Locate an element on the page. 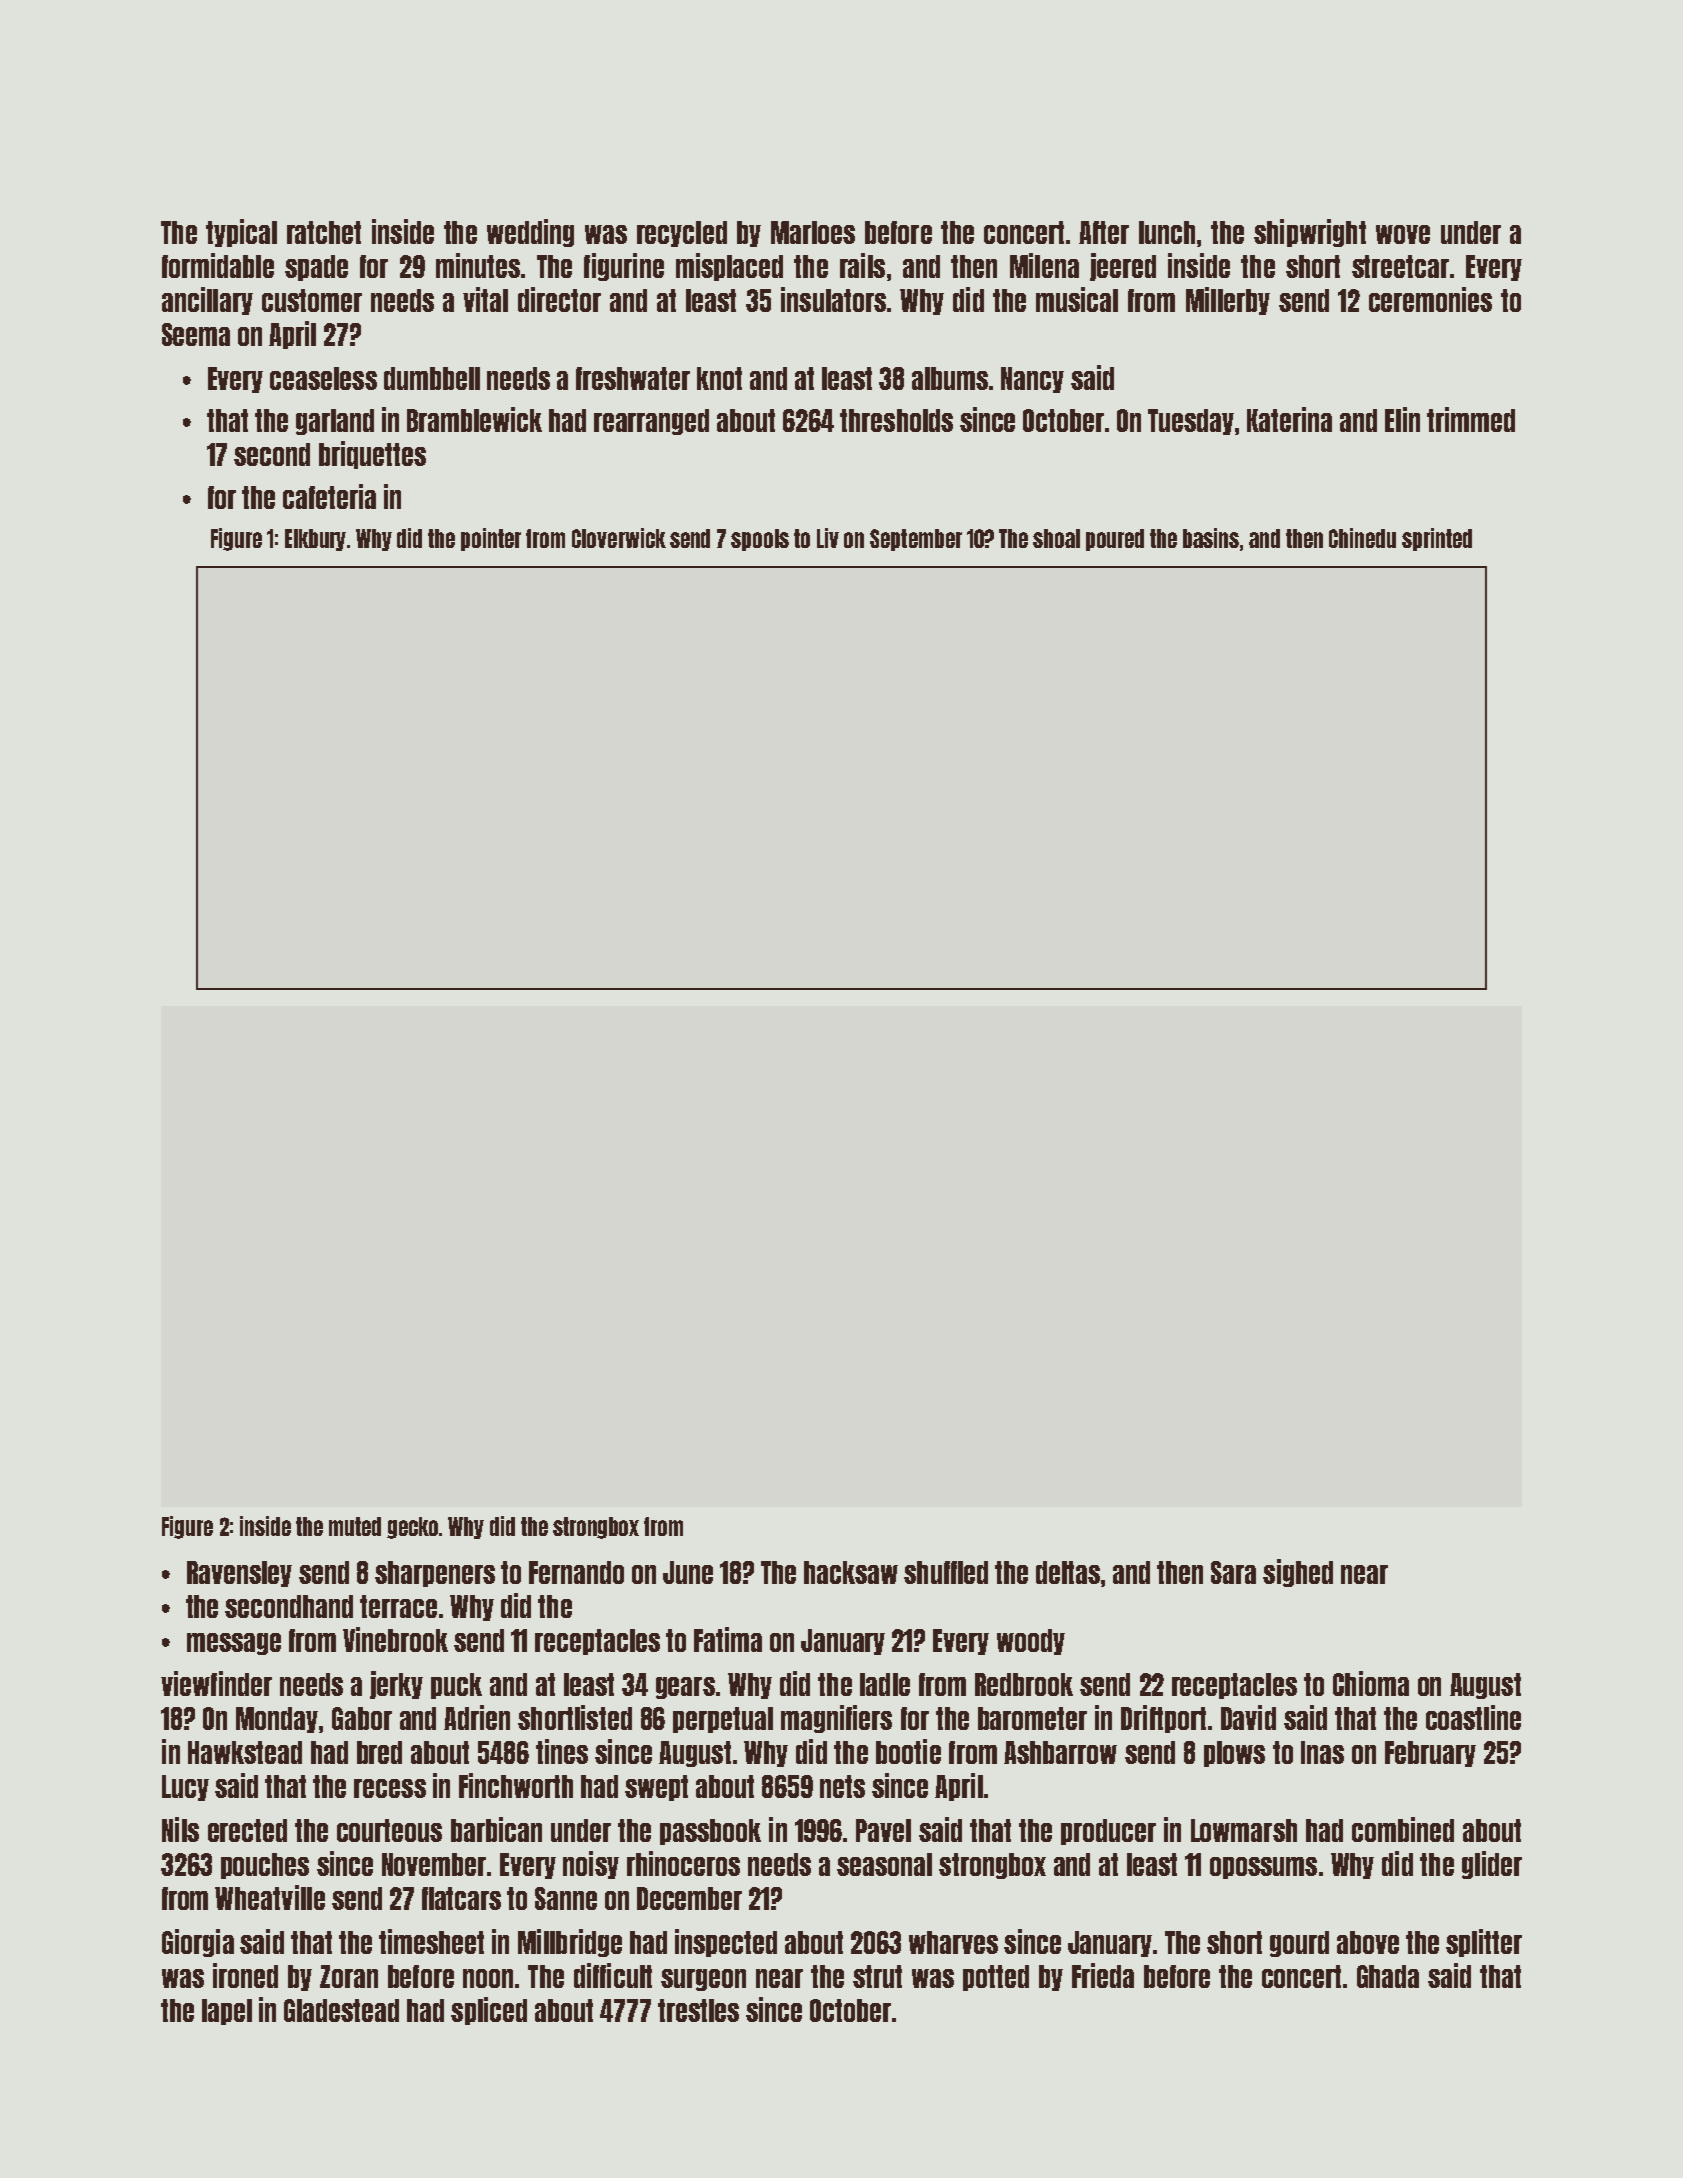 This document has width=1683, height=2178. muted is located at coordinates (355, 1526).
